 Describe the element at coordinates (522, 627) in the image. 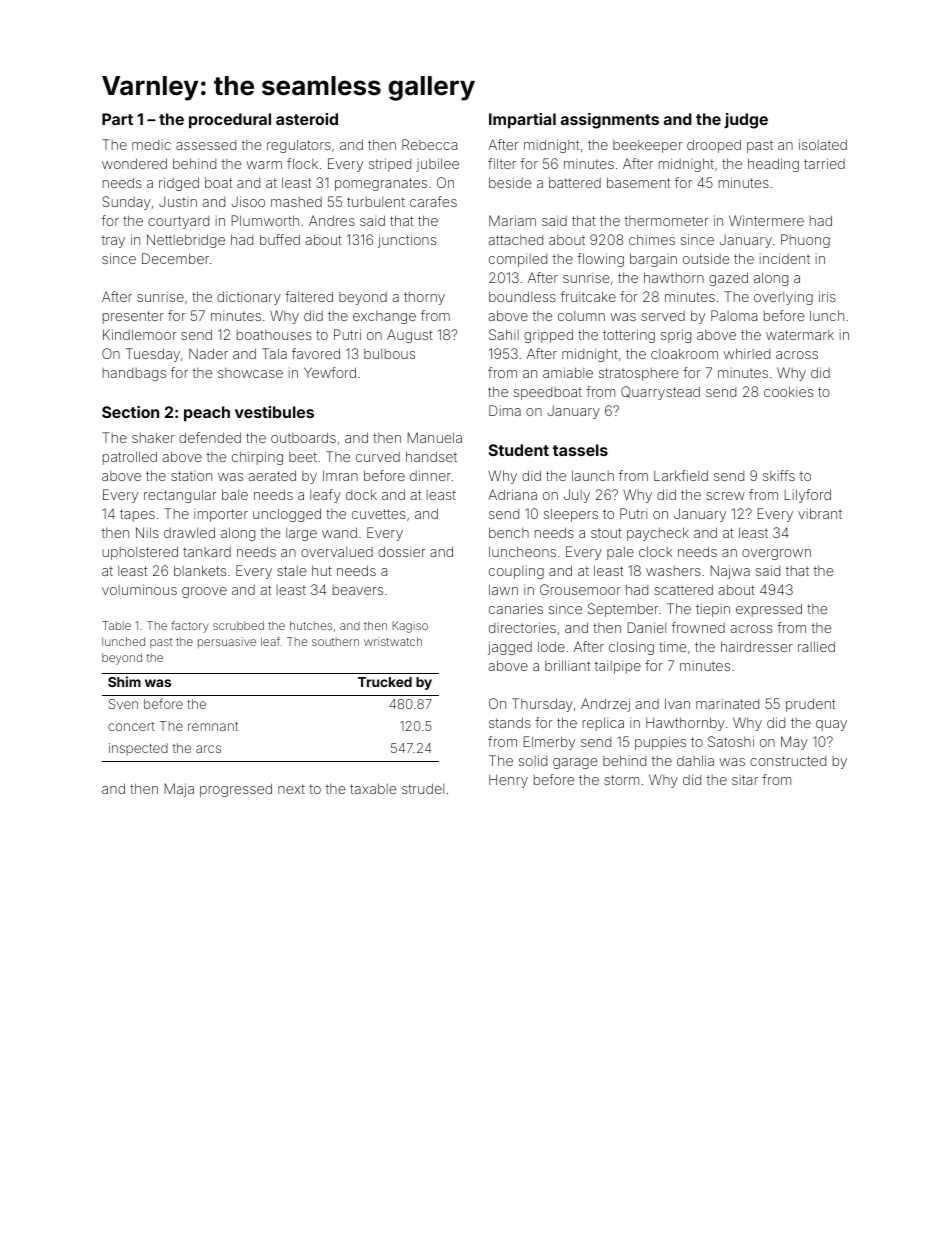

I see `directories` at that location.
